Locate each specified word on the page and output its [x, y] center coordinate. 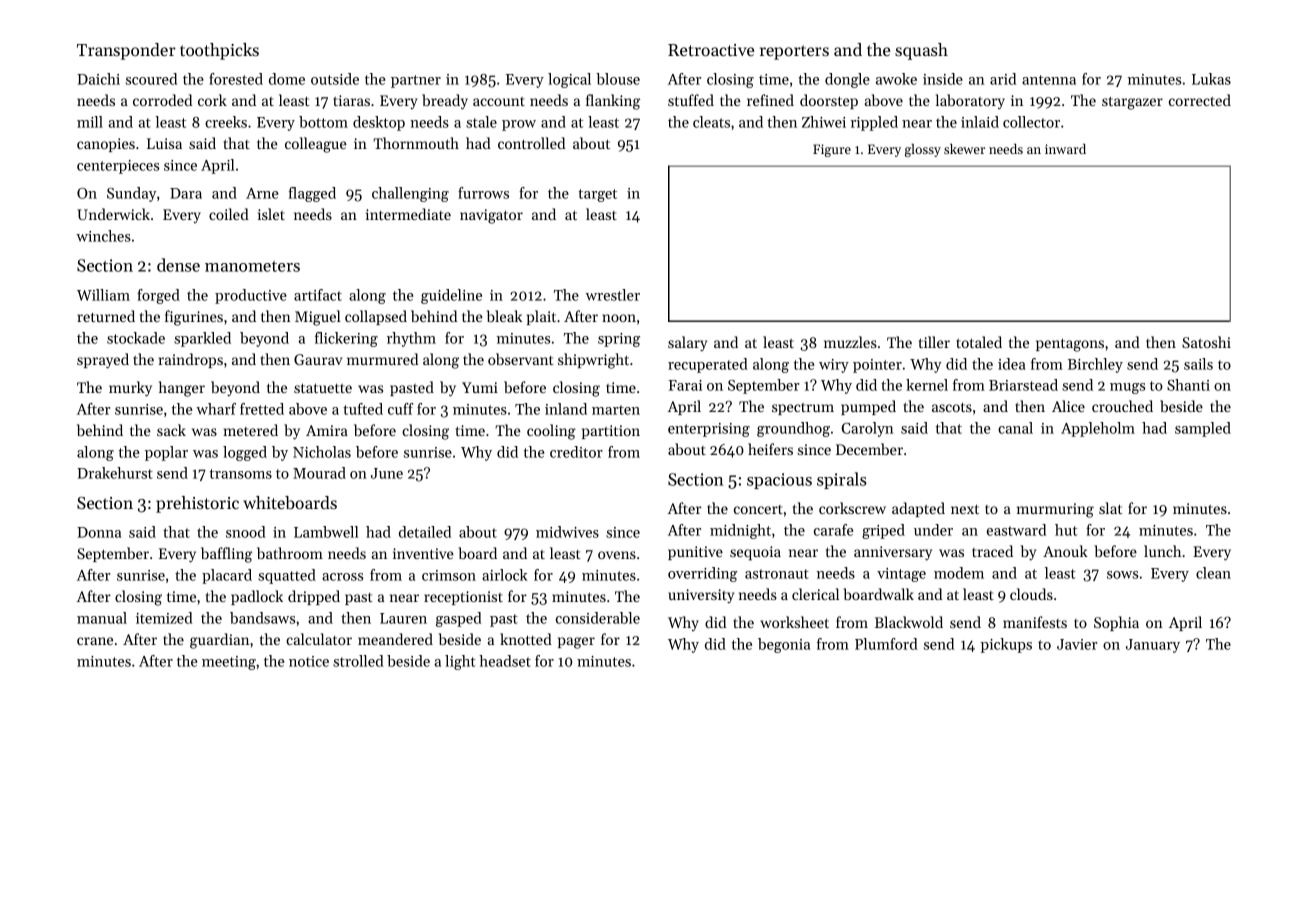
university [701, 596]
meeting [229, 663]
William [103, 295]
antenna [1049, 80]
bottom [323, 122]
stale [481, 122]
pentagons [1070, 345]
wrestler [612, 295]
